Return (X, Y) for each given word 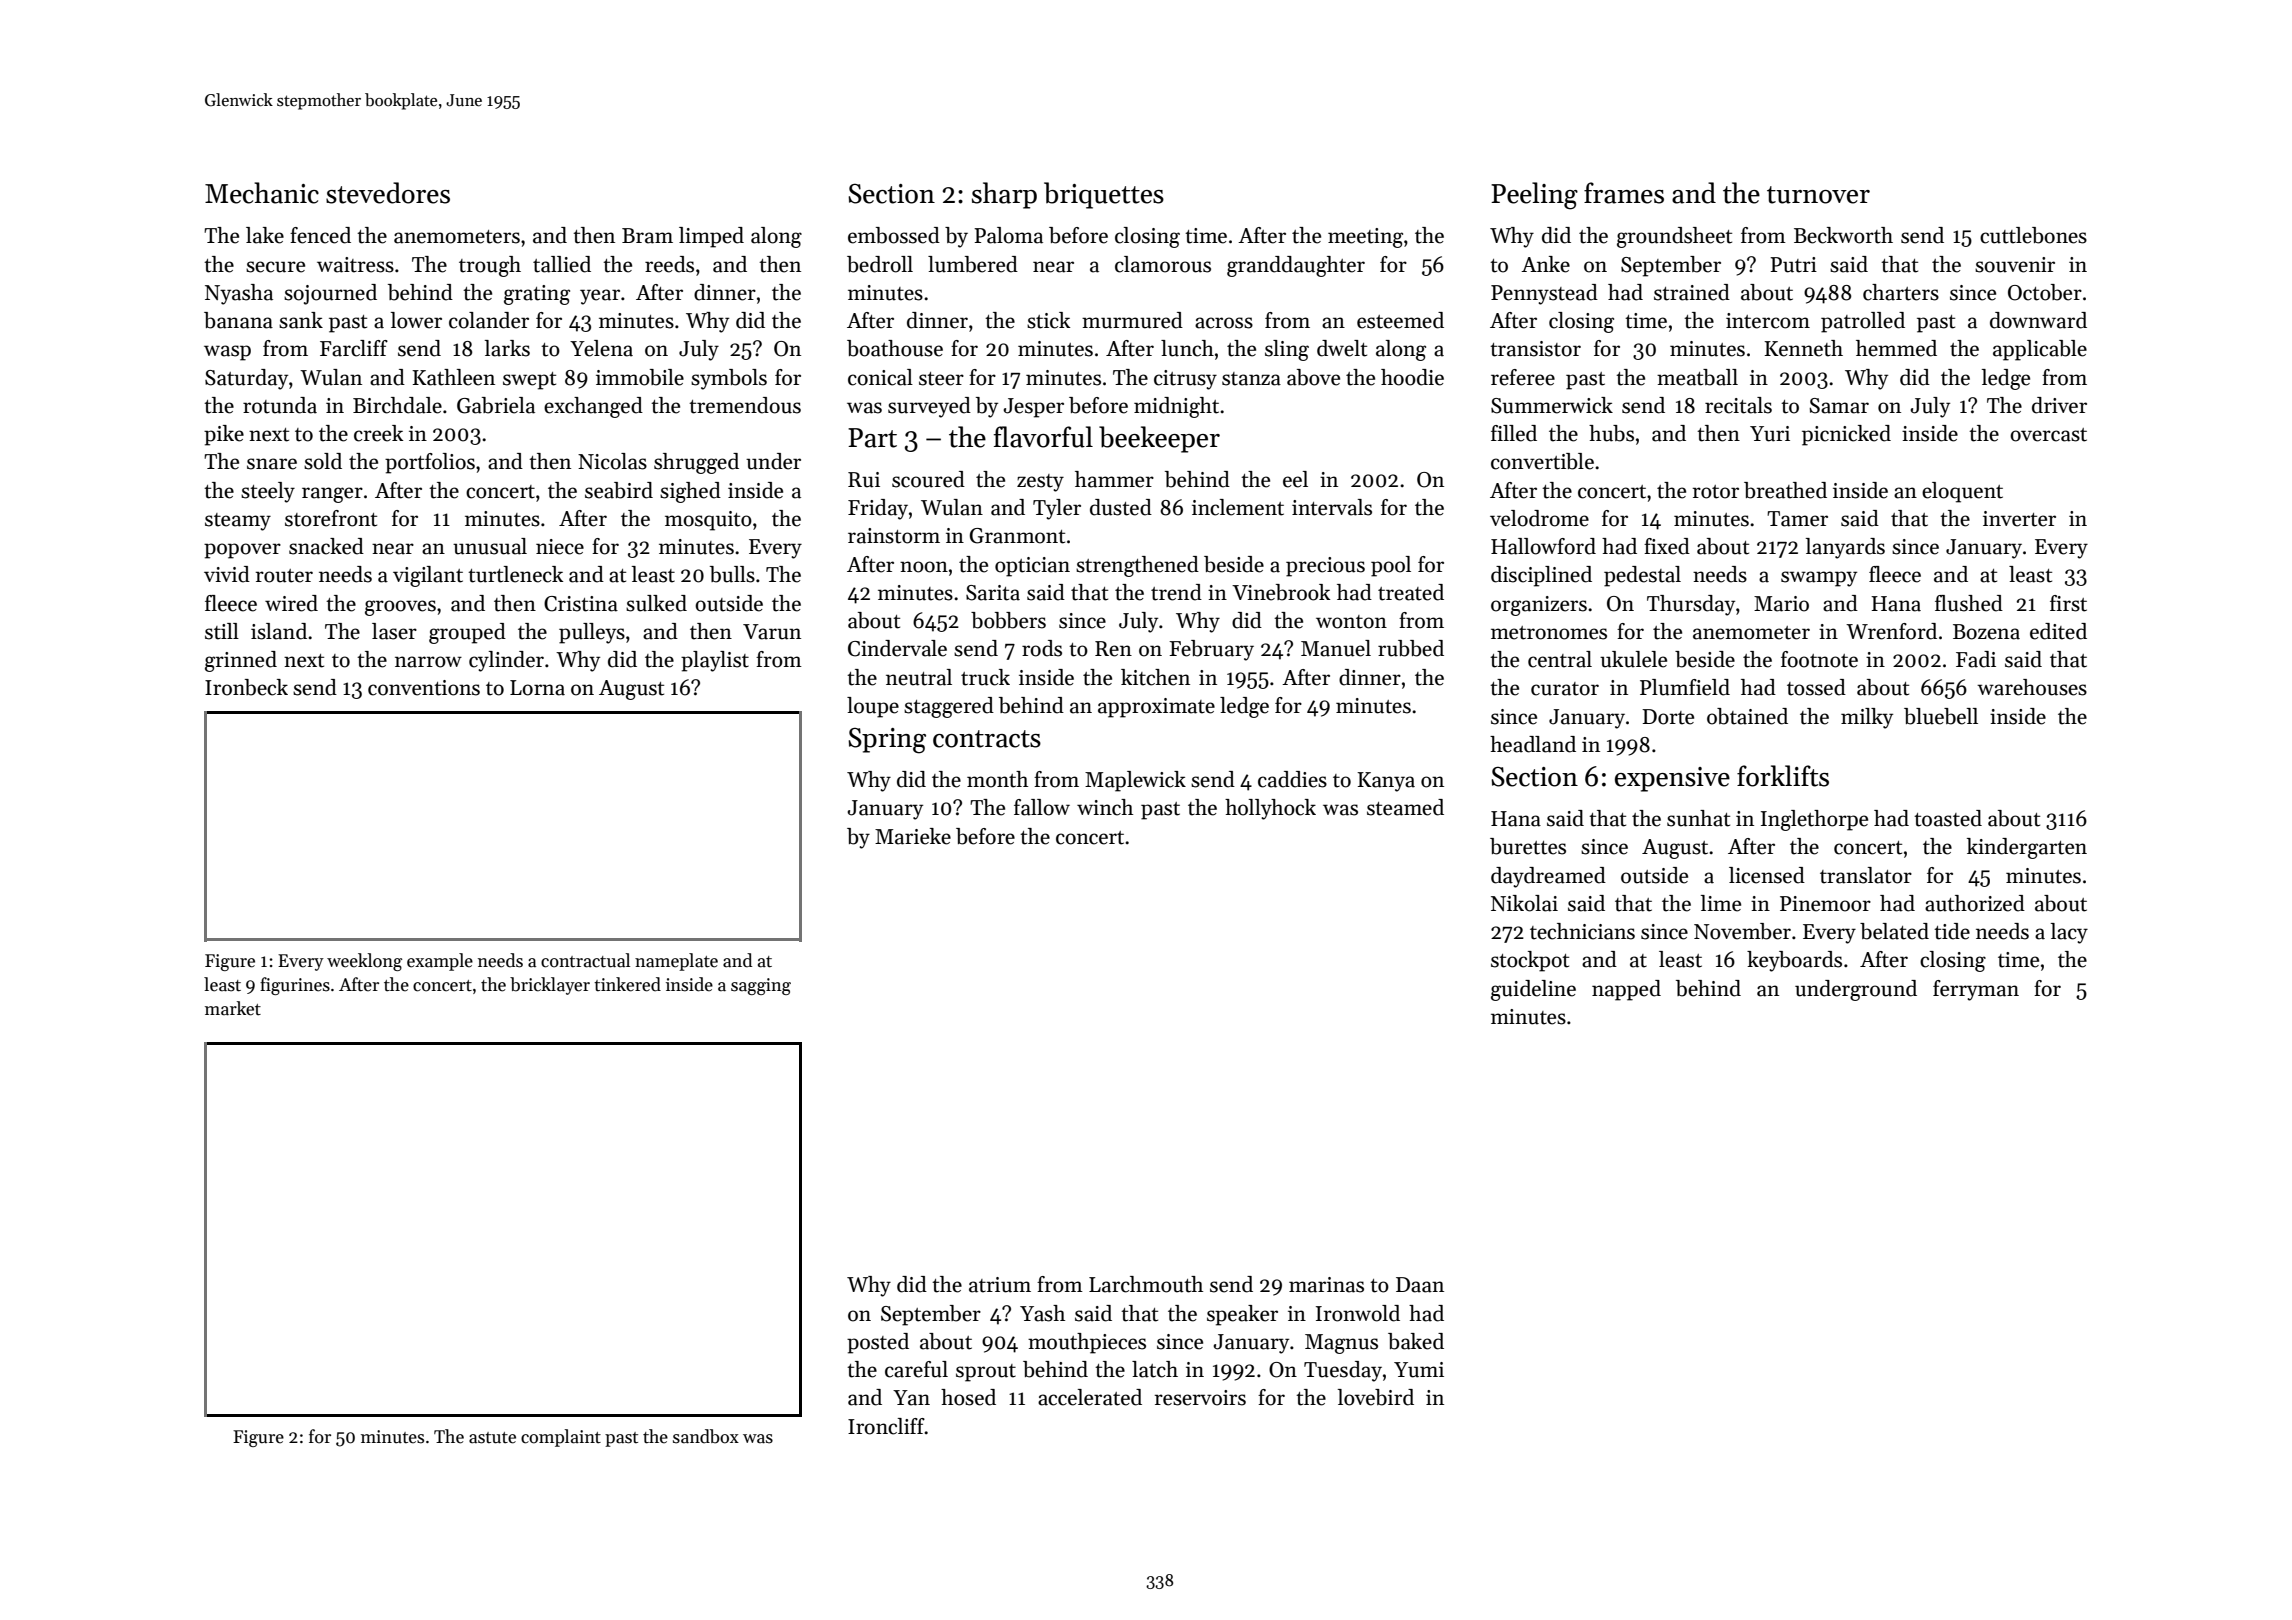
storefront (331, 518)
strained (1692, 292)
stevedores (388, 193)
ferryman (1976, 990)
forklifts (1783, 776)
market (233, 1008)
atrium (1000, 1285)
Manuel (1336, 648)
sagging (761, 986)
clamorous (1163, 264)
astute (492, 1438)
